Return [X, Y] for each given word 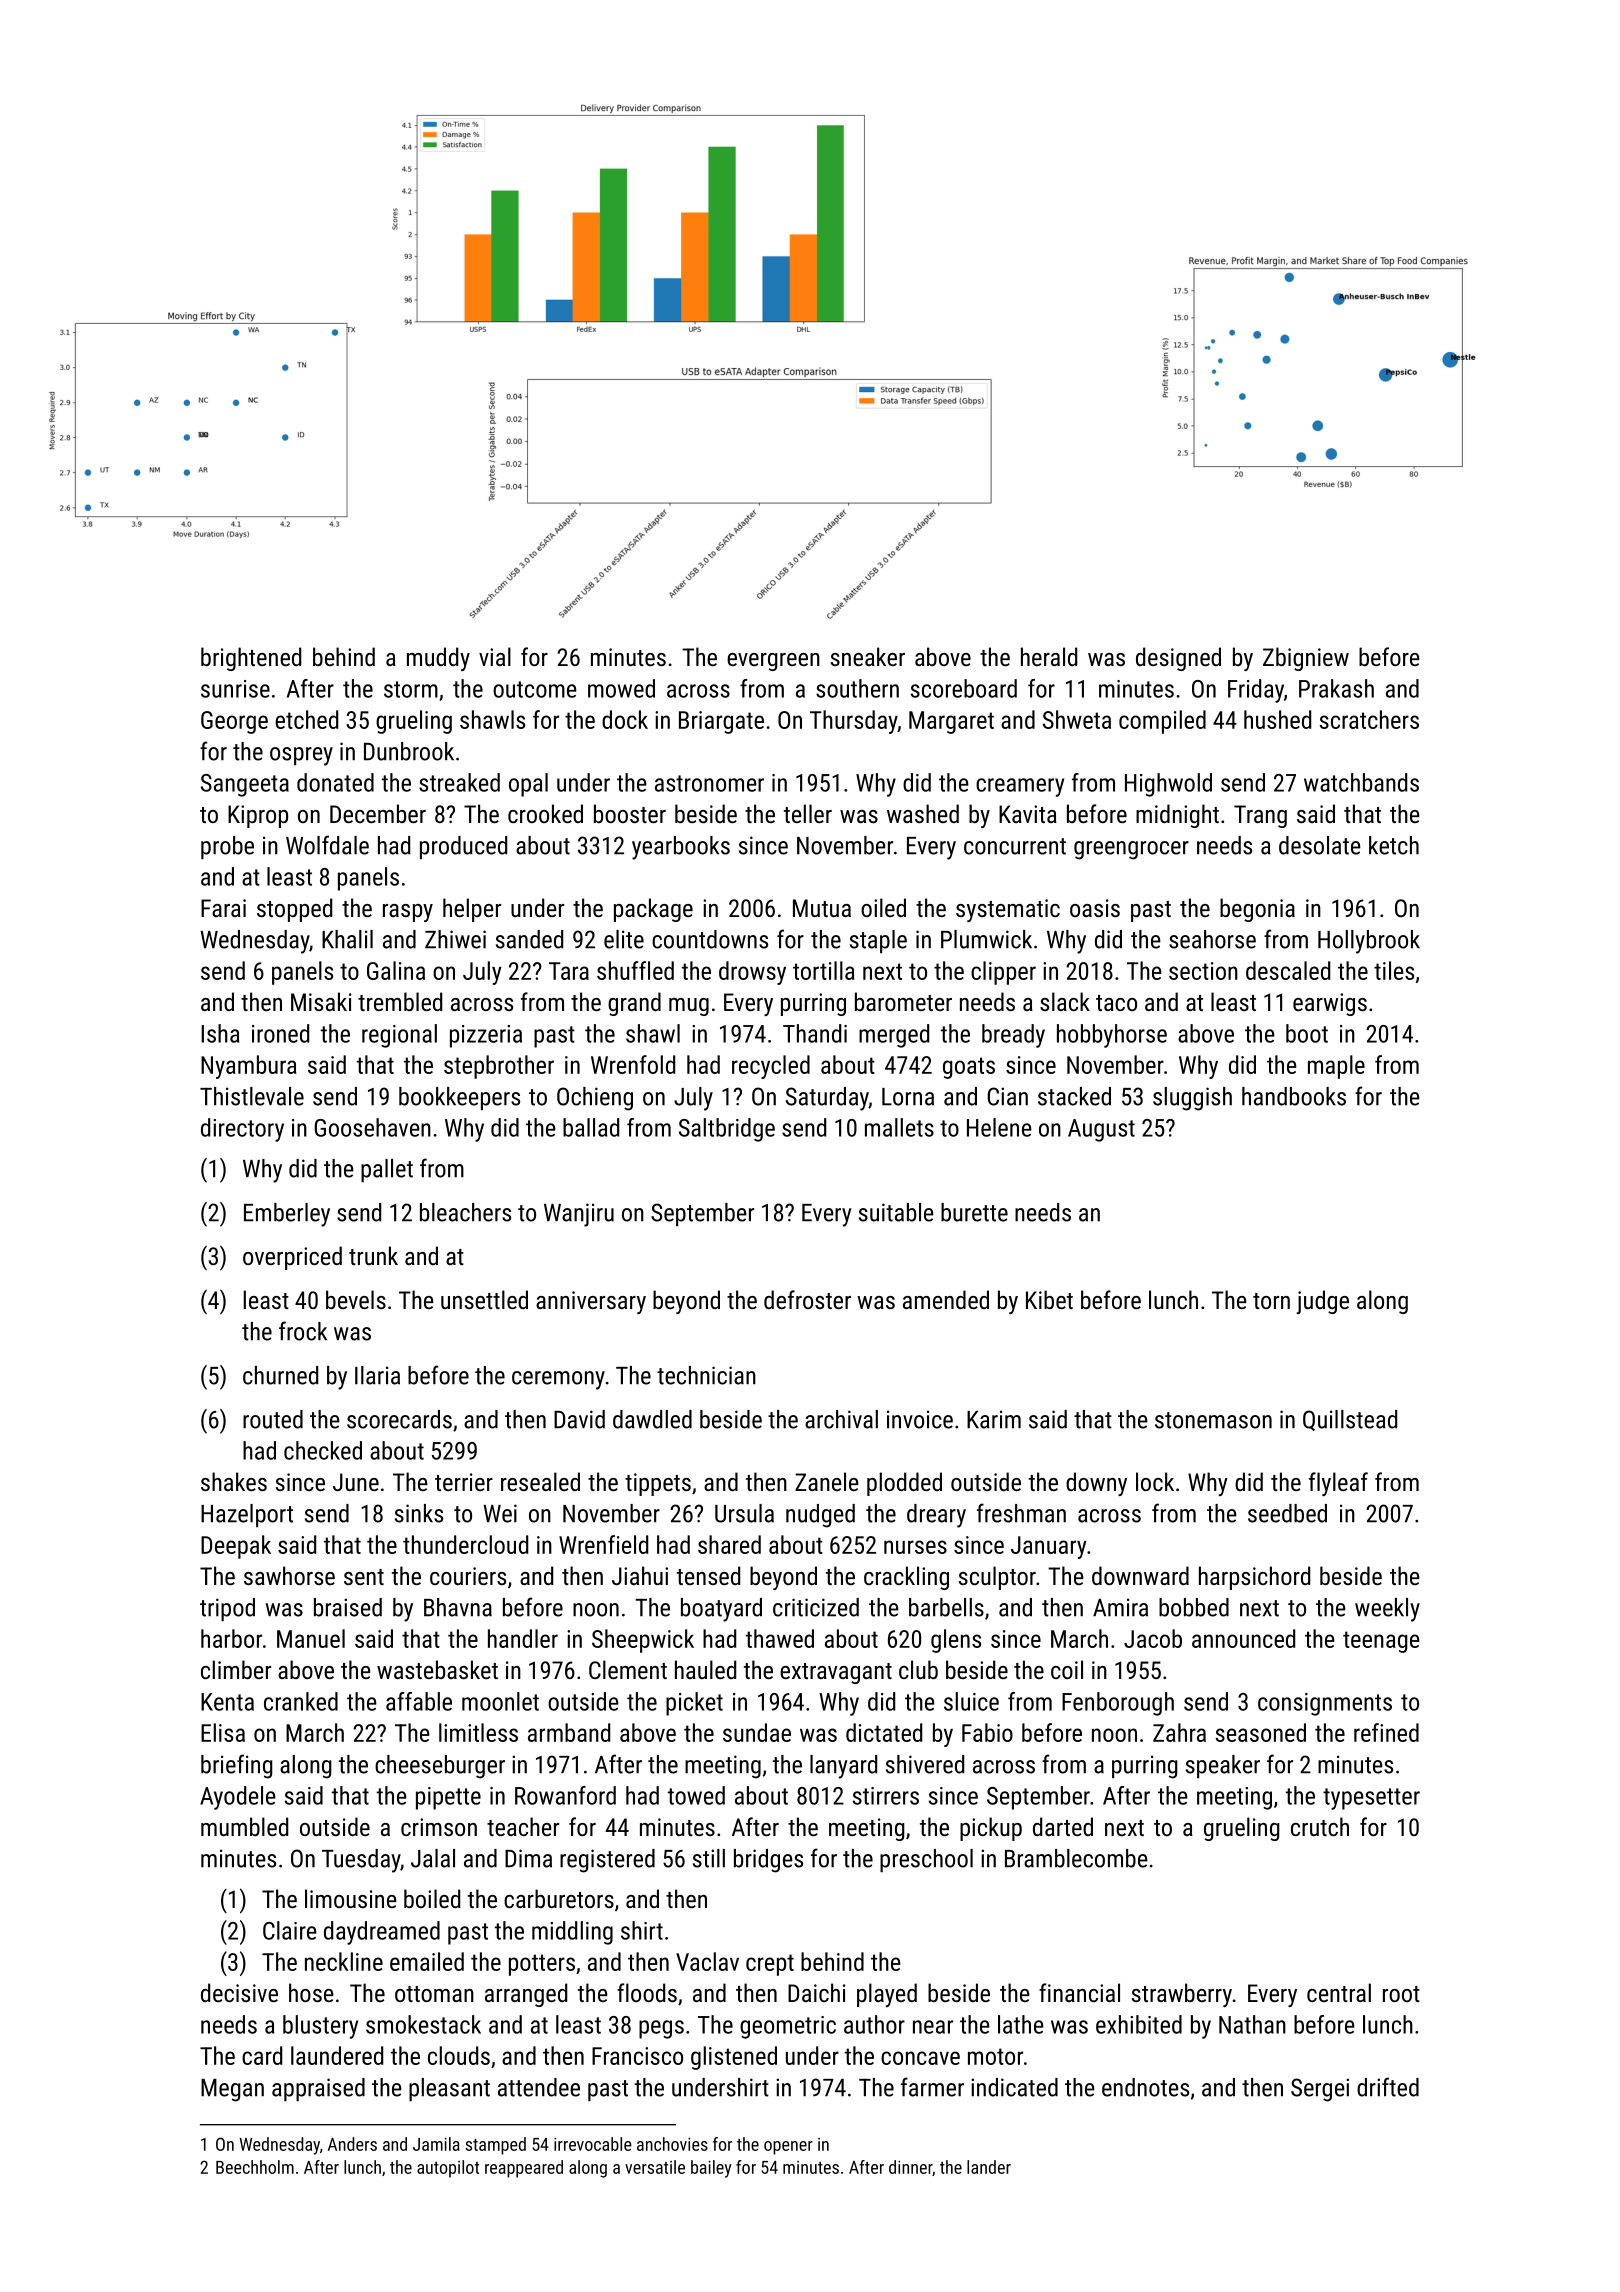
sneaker [868, 656]
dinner [910, 2167]
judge [1322, 1302]
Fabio [987, 1732]
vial [495, 656]
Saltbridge [727, 1130]
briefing [237, 1766]
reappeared [524, 2169]
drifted [1388, 2087]
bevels [356, 1299]
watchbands [1361, 782]
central [1339, 1992]
